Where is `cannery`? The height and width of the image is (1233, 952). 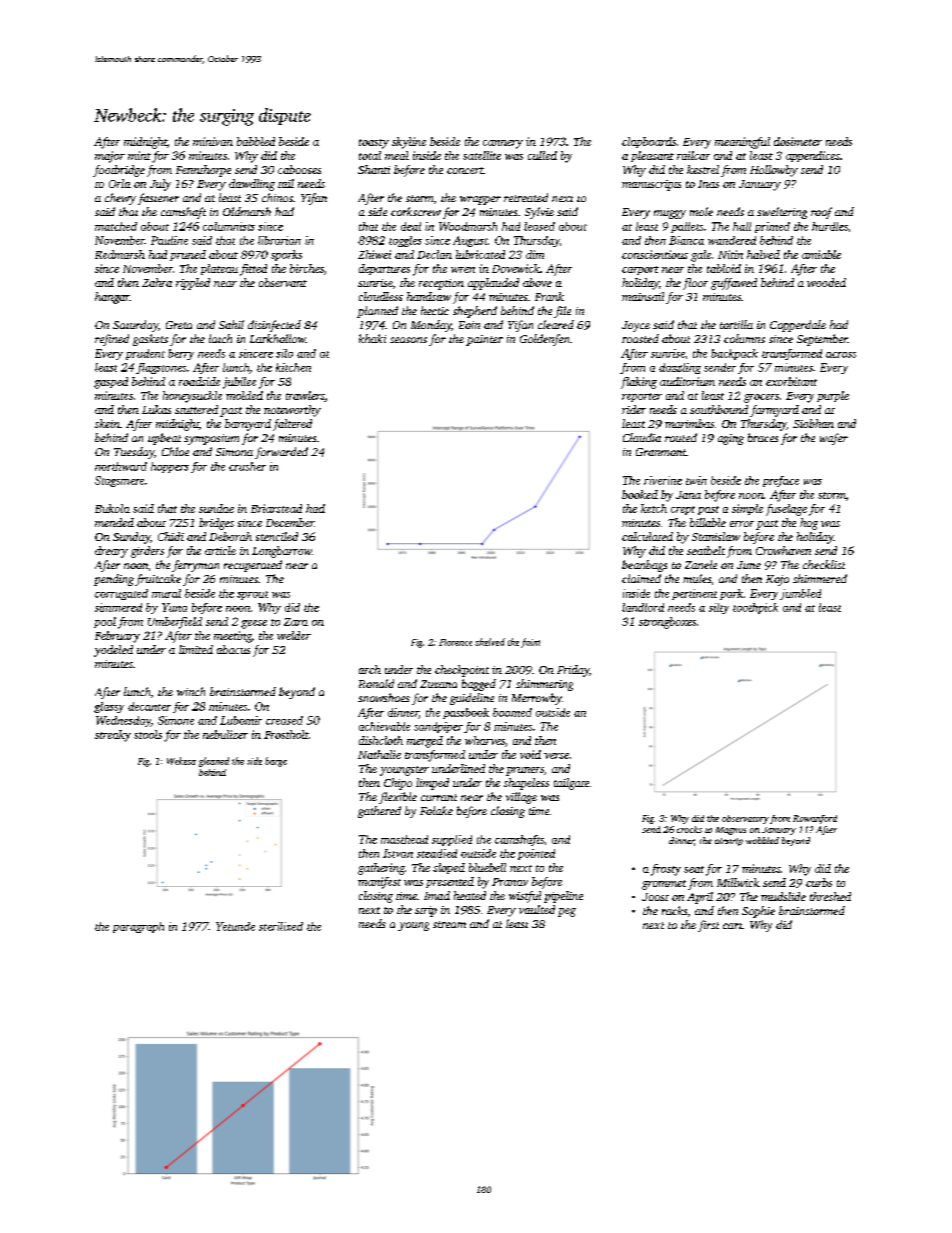 cannery is located at coordinates (503, 144).
